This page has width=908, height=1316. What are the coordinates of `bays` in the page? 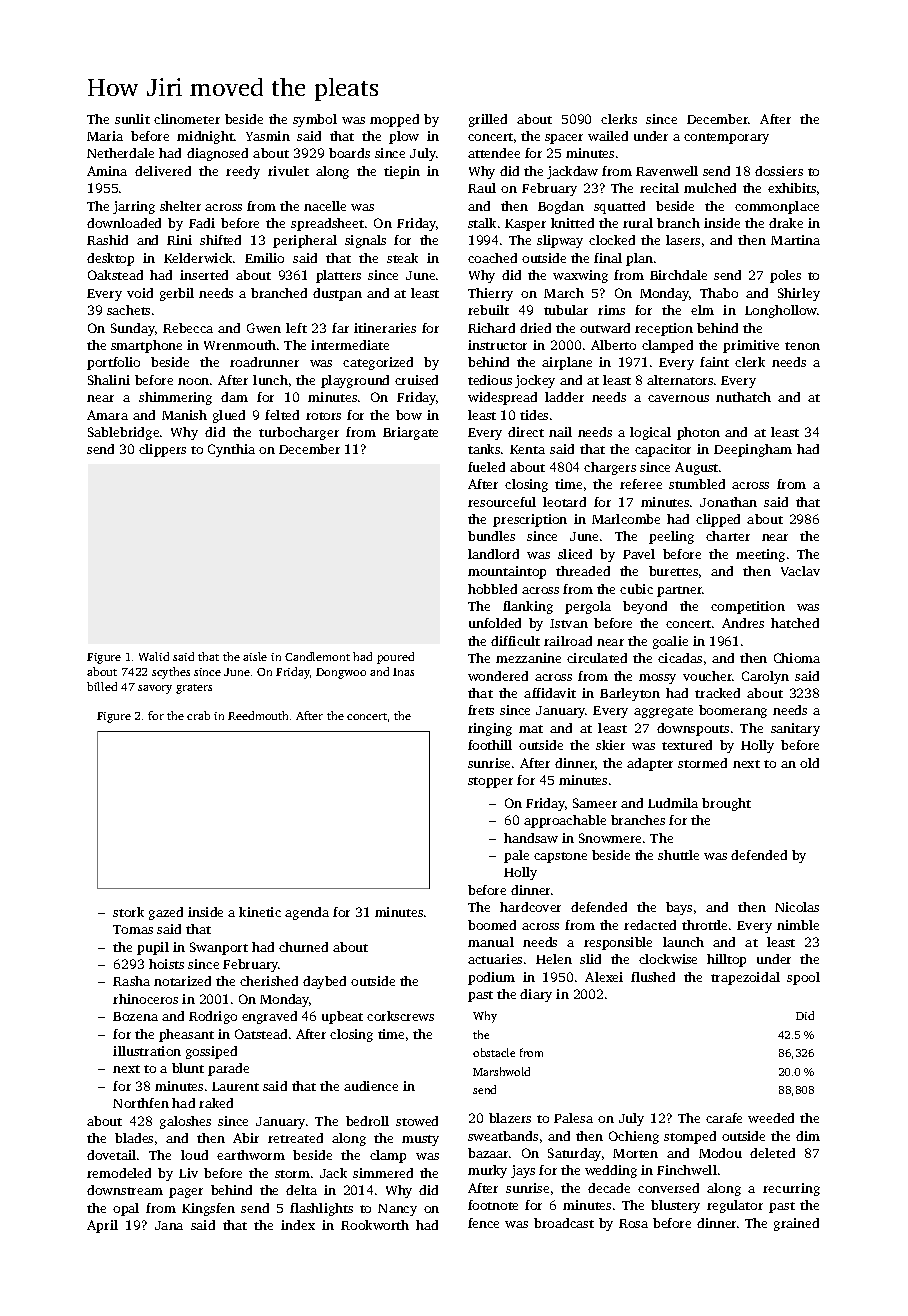 It's located at (679, 908).
